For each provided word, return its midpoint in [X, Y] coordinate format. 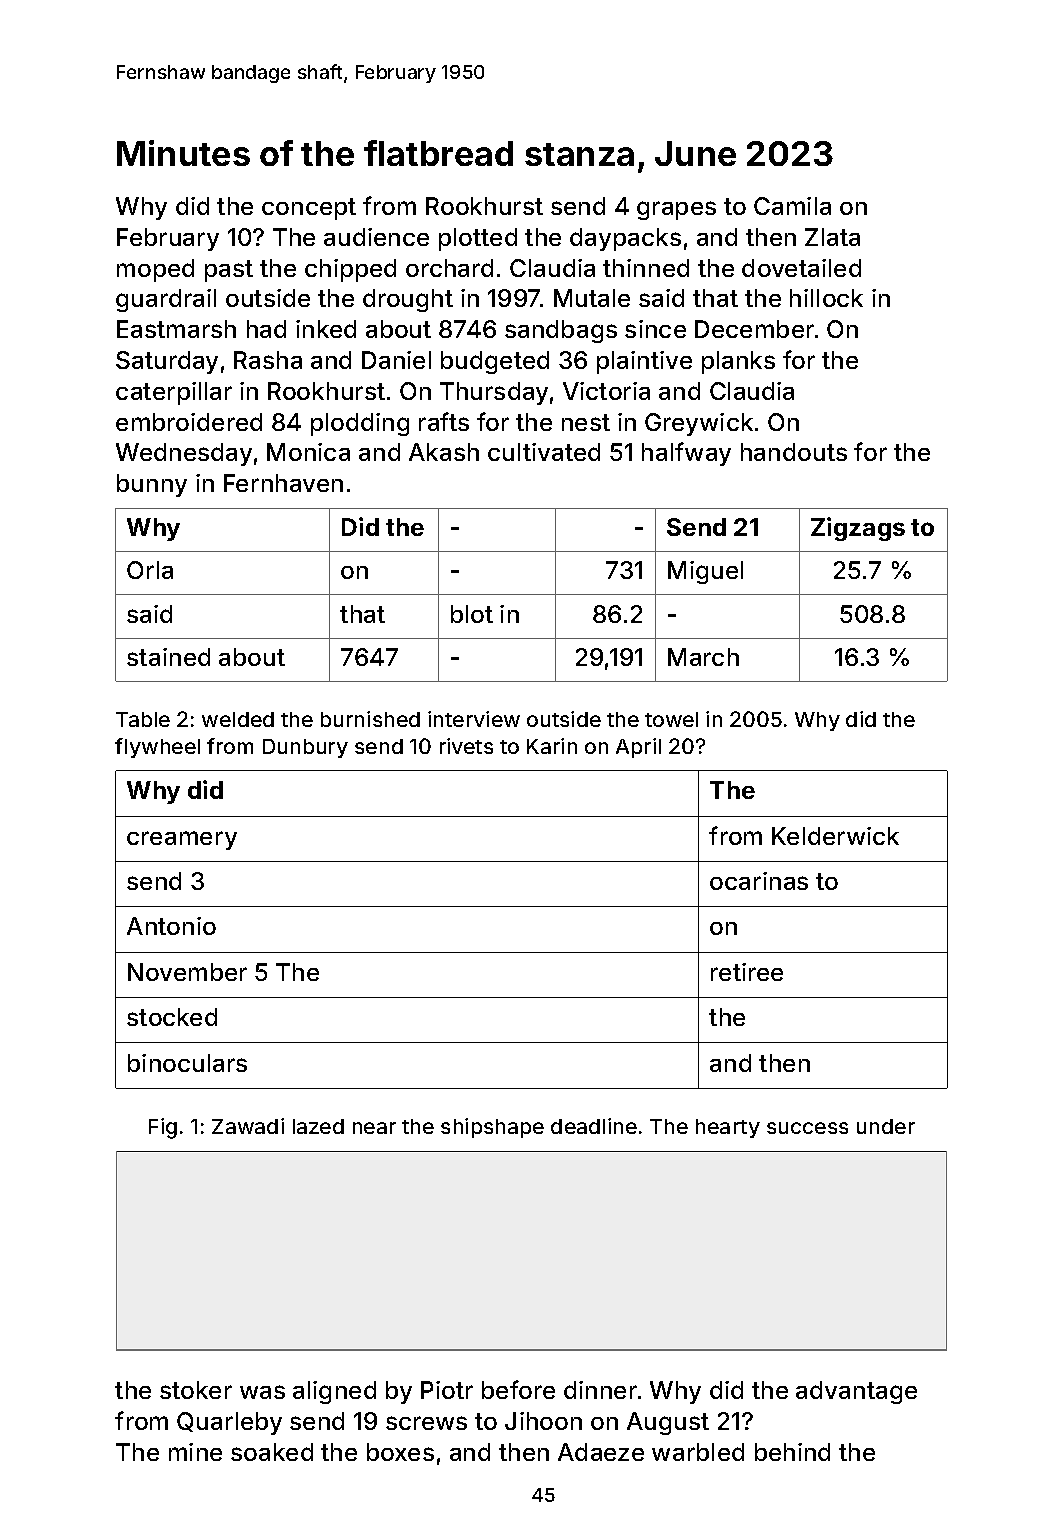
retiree [747, 972]
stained [168, 657]
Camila [792, 206]
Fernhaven [283, 483]
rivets [466, 746]
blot [472, 614]
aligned [334, 1392]
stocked [172, 1017]
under [886, 1126]
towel [671, 719]
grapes [676, 210]
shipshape [492, 1128]
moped [155, 270]
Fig [163, 1128]
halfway [686, 454]
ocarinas [759, 881]
